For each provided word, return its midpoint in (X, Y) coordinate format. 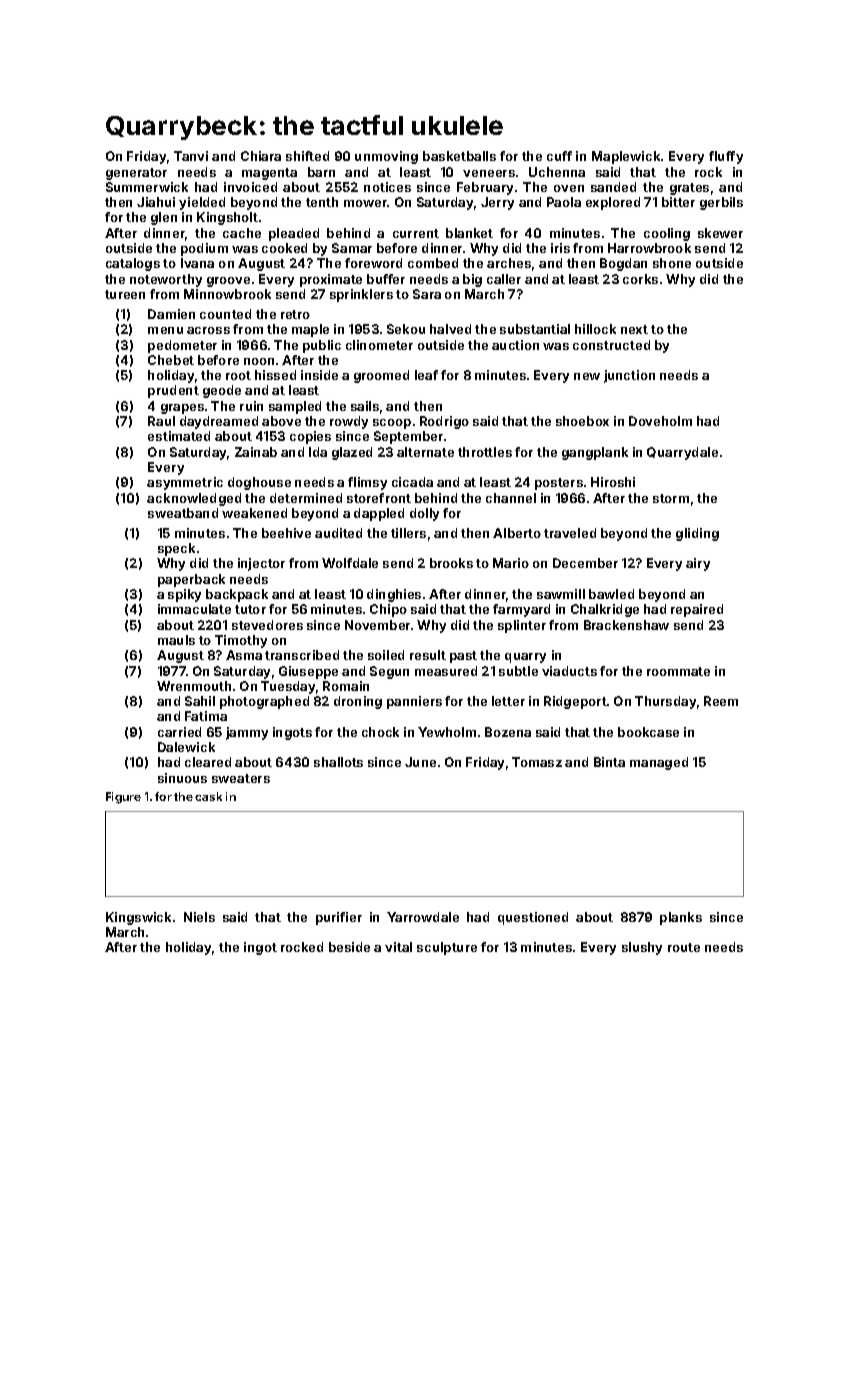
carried (179, 732)
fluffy (726, 157)
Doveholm (660, 421)
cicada (412, 482)
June (420, 762)
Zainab (256, 452)
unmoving (386, 157)
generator (136, 174)
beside (349, 947)
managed (659, 763)
